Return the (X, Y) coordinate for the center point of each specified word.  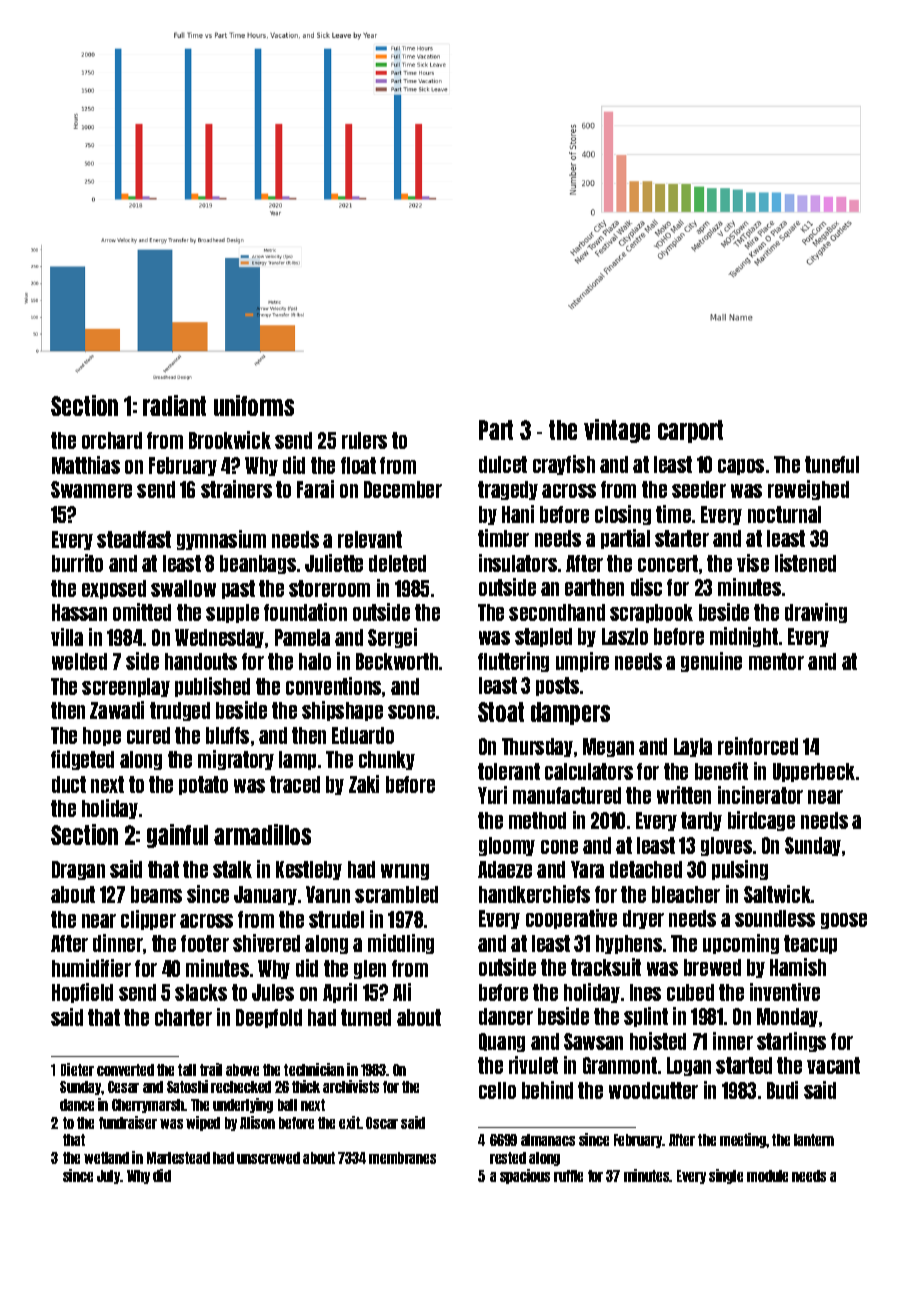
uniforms (254, 405)
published (212, 687)
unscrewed (268, 1158)
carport (690, 431)
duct (69, 784)
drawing (816, 613)
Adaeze (505, 869)
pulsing (740, 870)
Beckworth (397, 661)
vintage (617, 431)
